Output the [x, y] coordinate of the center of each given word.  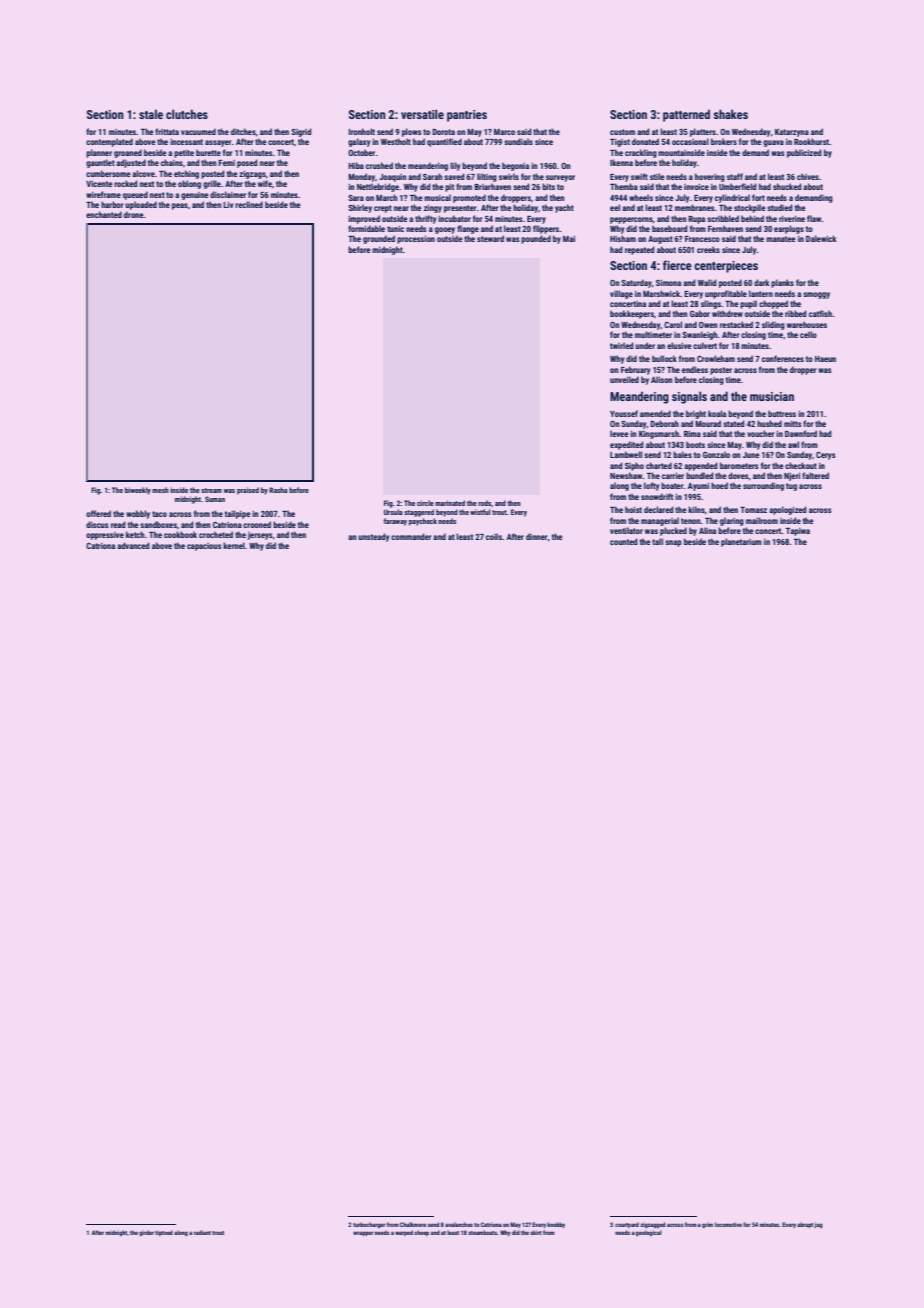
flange [468, 229]
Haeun [825, 359]
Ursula [393, 512]
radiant [202, 1232]
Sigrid [301, 132]
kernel [234, 545]
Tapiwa [798, 531]
